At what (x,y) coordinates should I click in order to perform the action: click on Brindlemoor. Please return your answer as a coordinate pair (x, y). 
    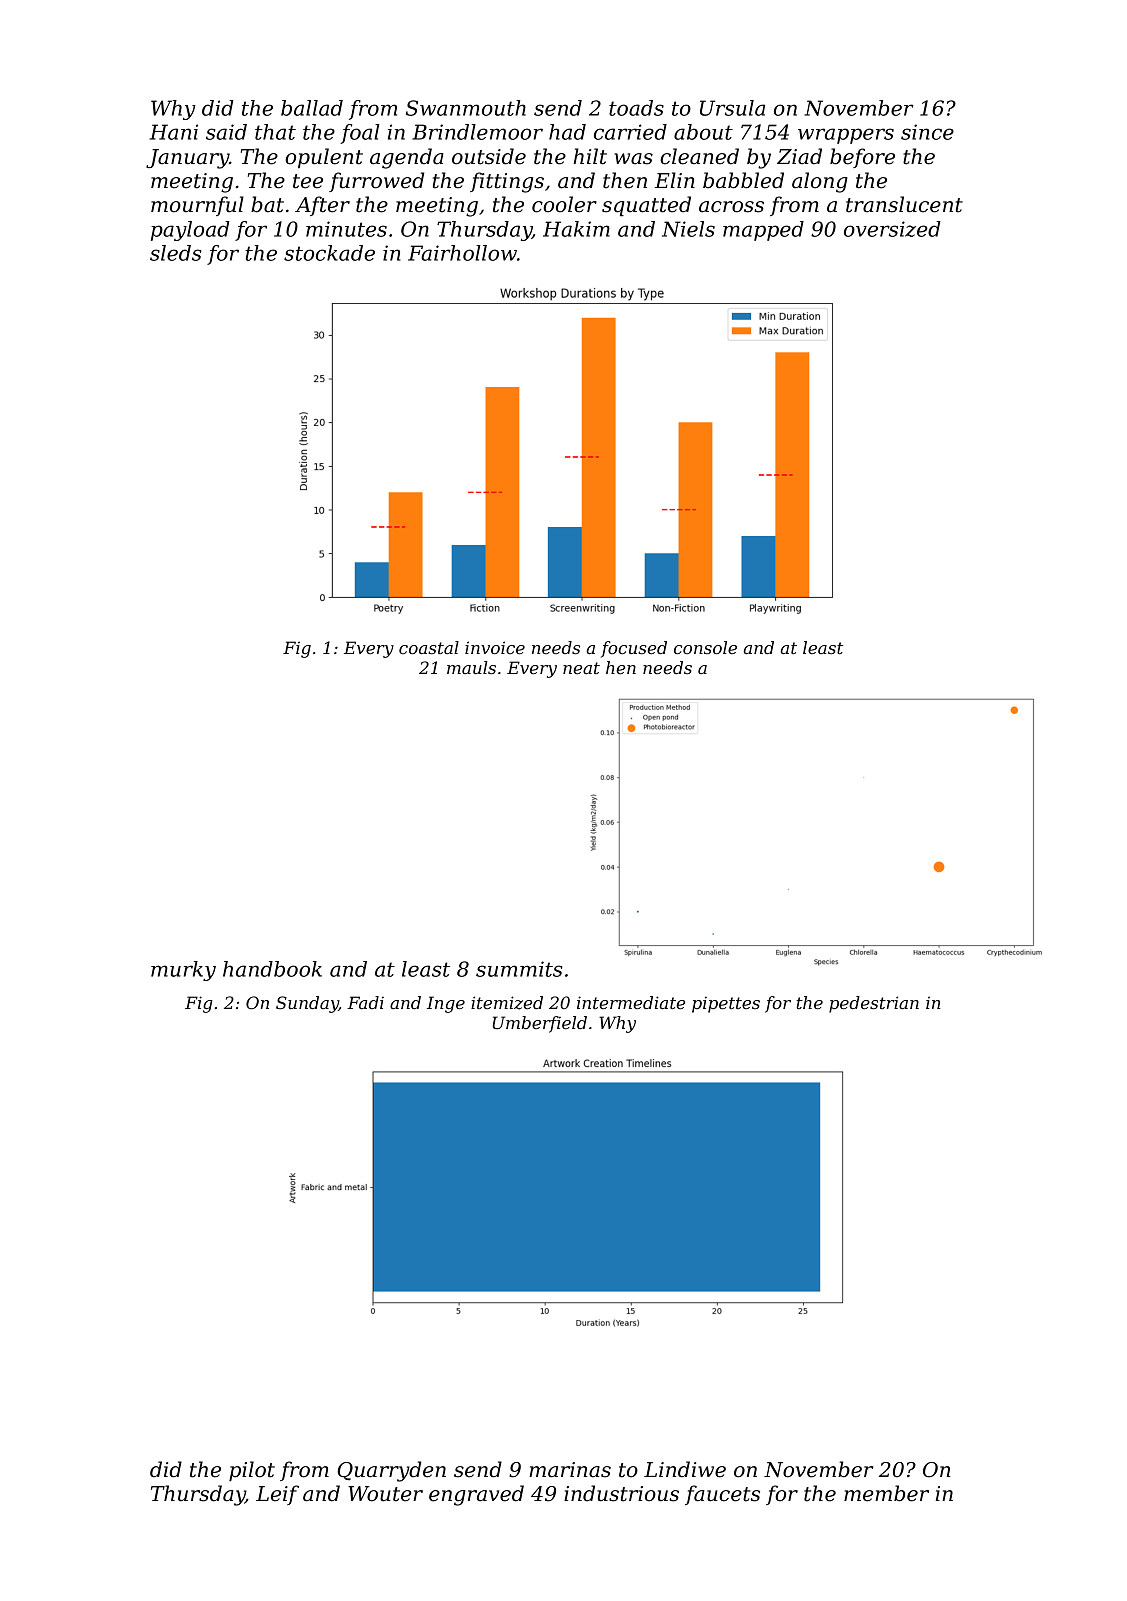
    Looking at the image, I should click on (477, 132).
